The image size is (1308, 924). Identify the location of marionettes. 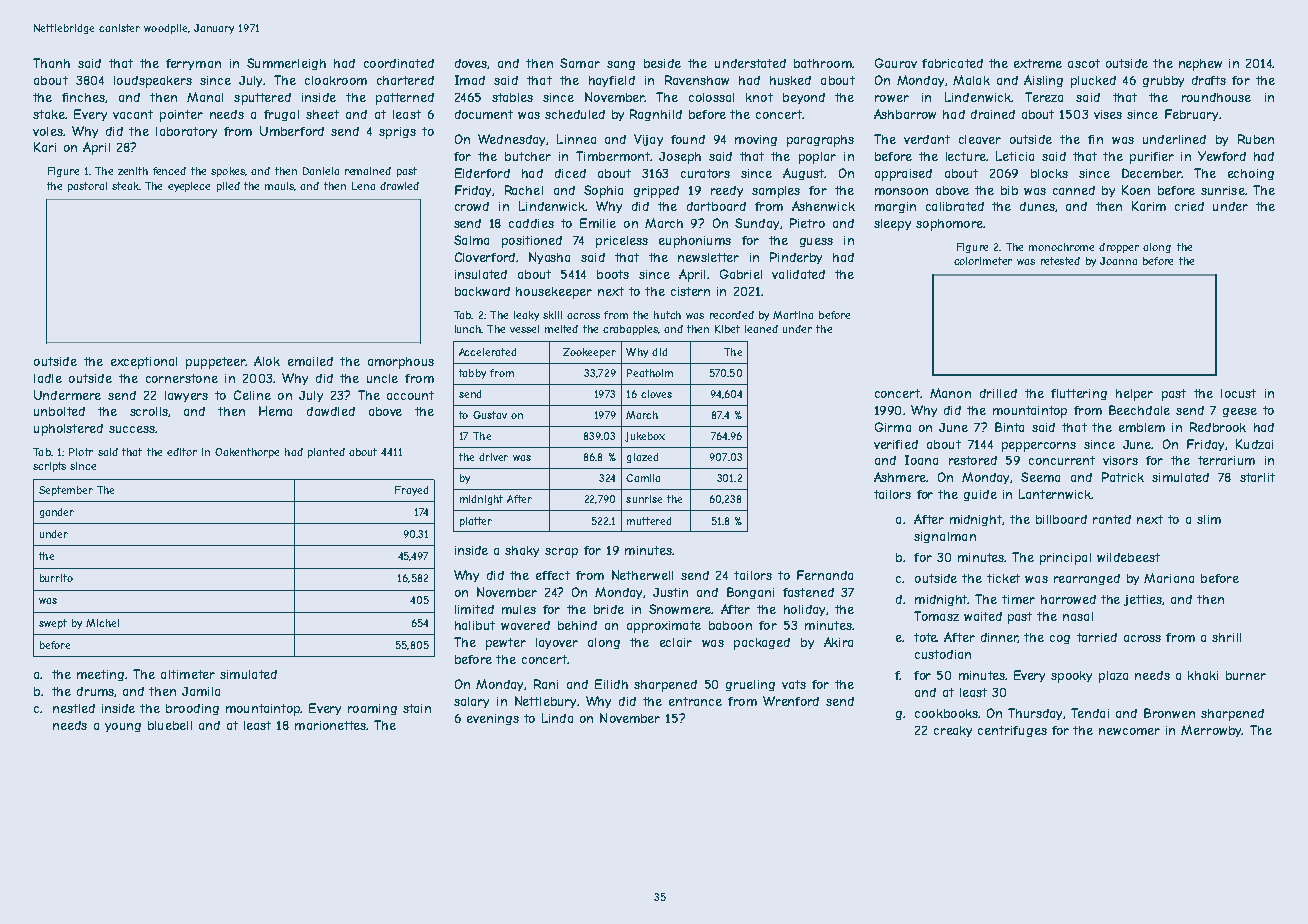
(330, 725).
